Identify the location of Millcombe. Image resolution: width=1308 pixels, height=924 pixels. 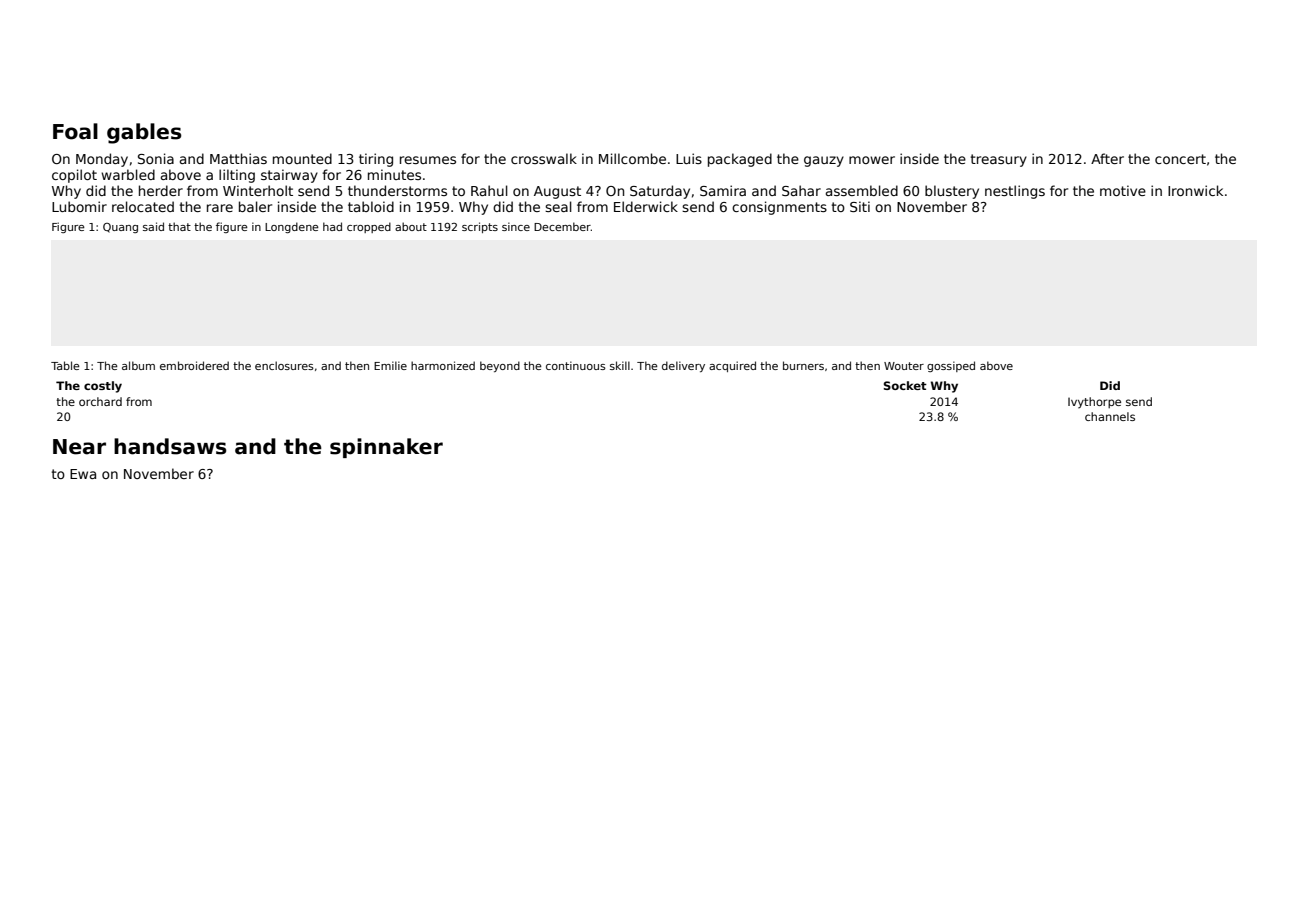
(632, 158).
